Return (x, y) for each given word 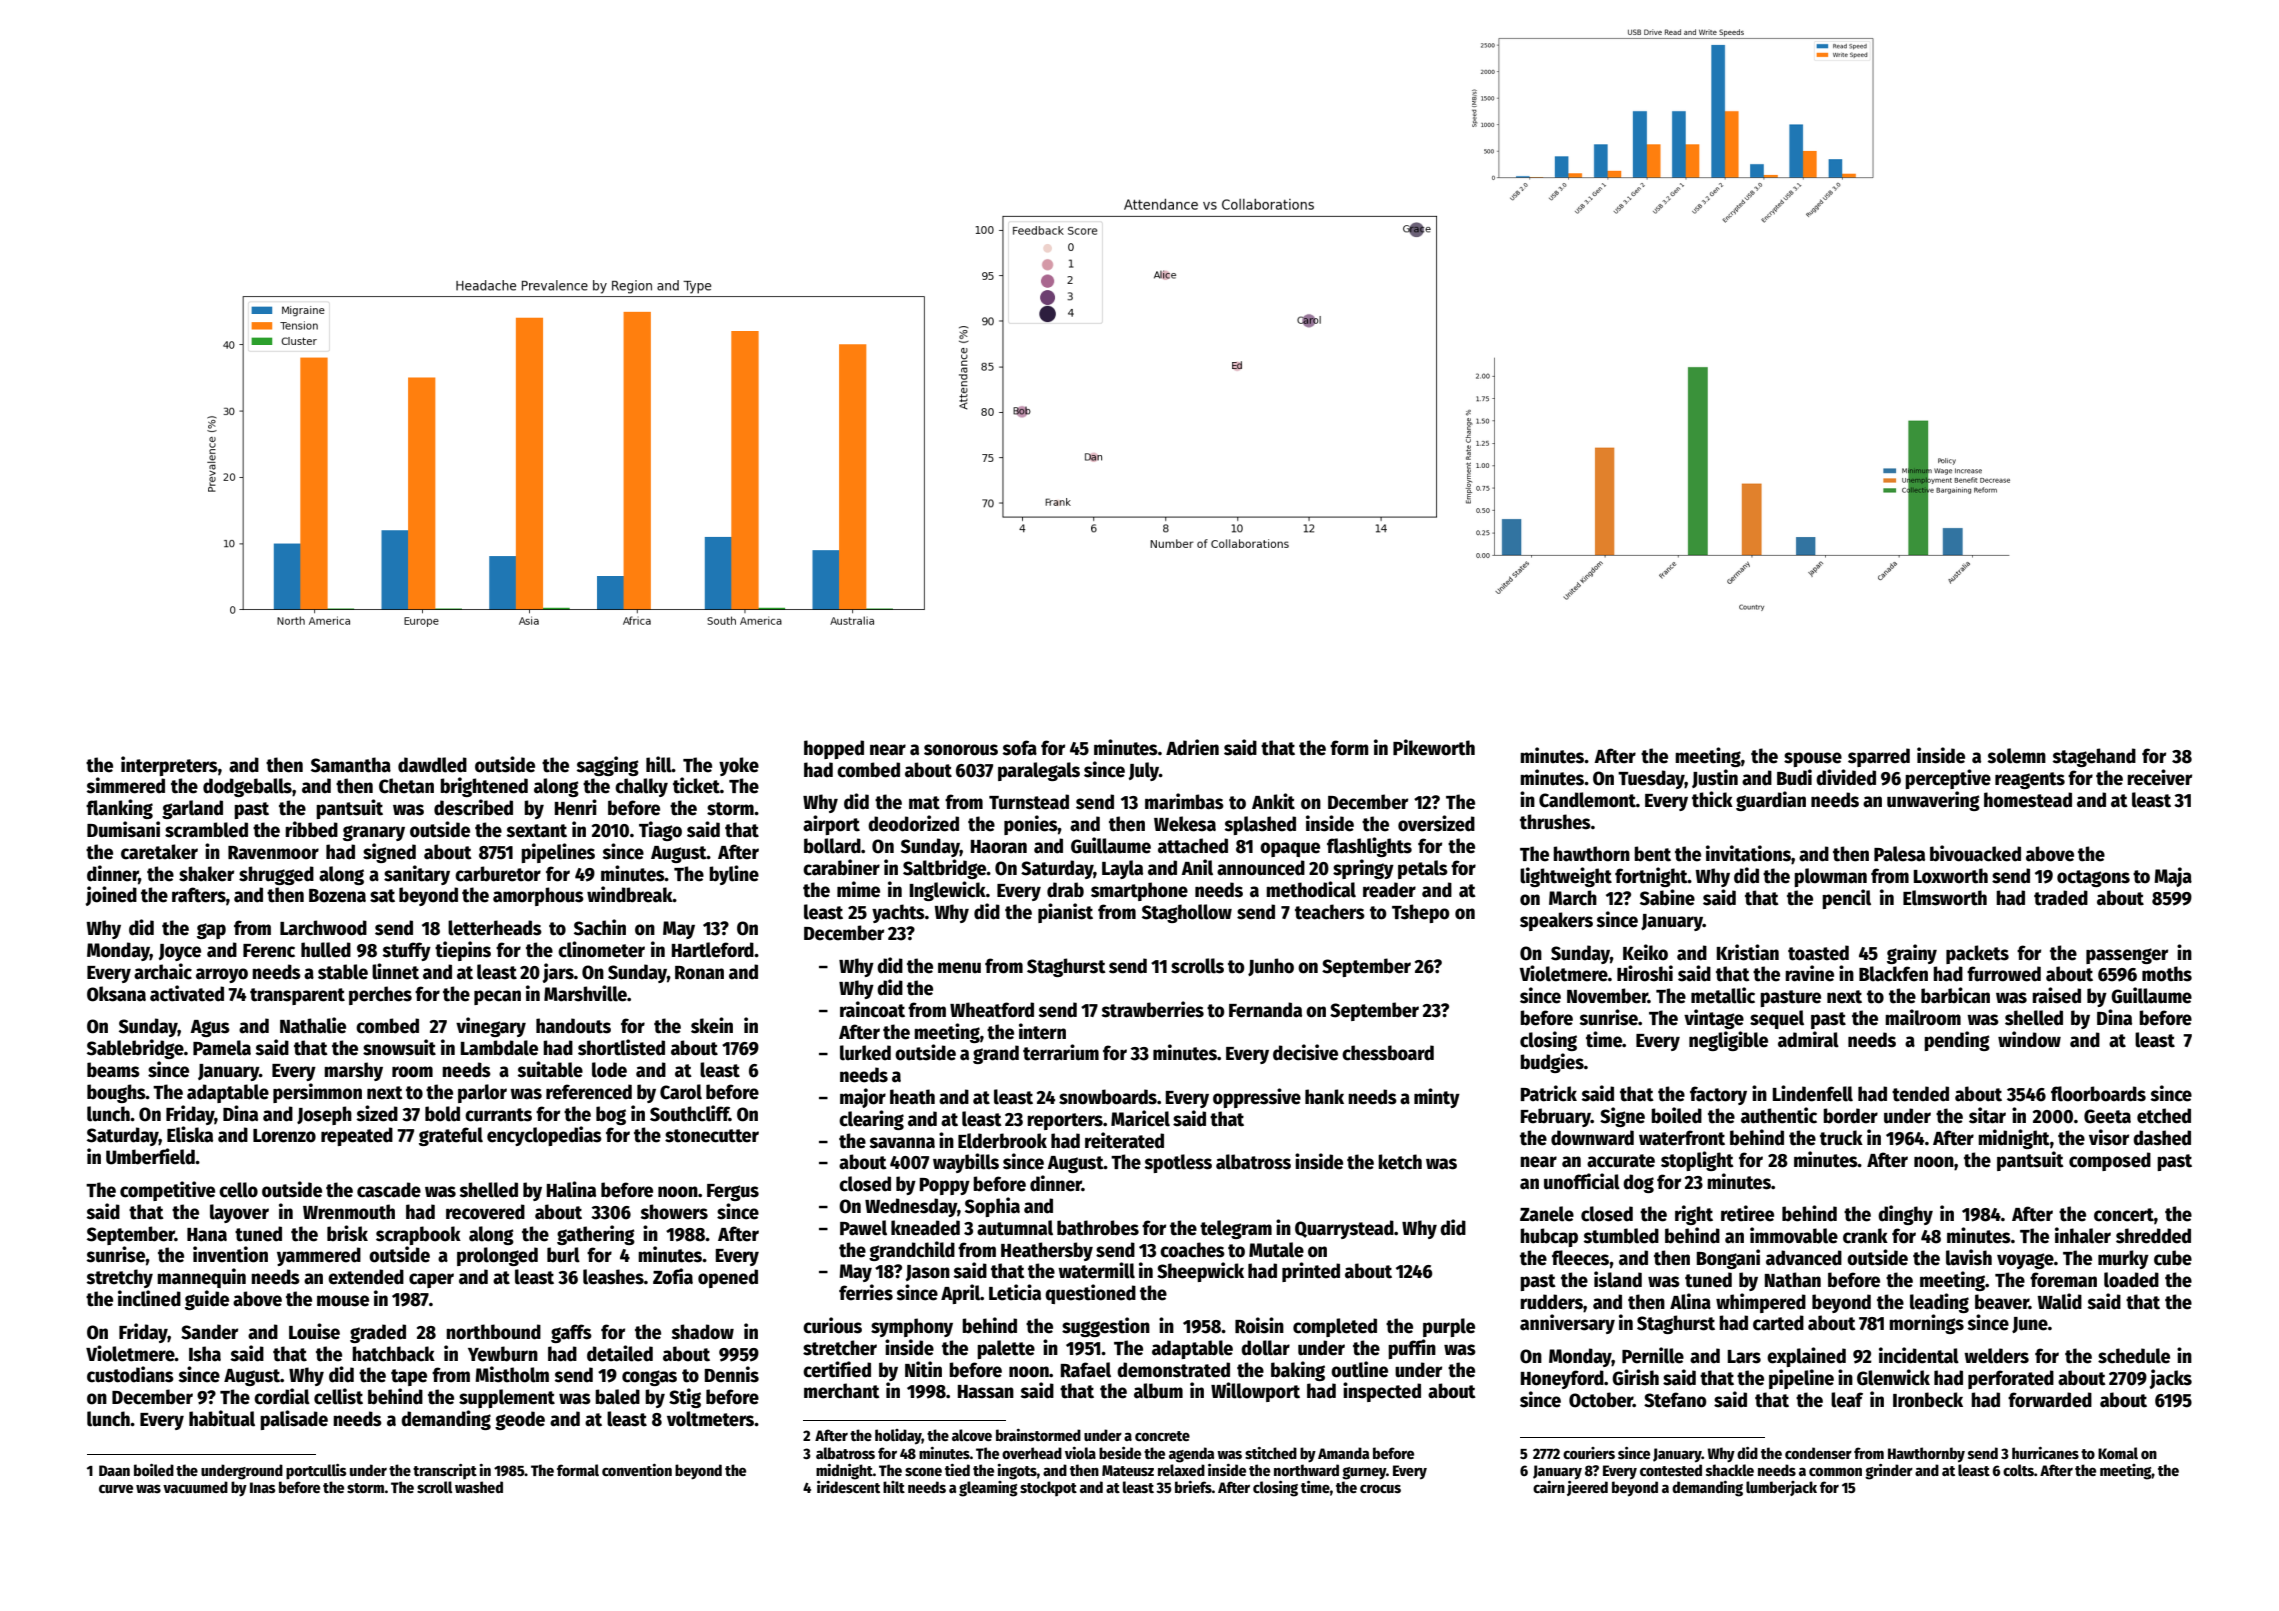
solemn (2016, 756)
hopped (834, 749)
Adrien (1192, 747)
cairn (1549, 1487)
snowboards (1108, 1097)
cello (238, 1190)
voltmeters (710, 1419)
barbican (1955, 995)
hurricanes (2045, 1453)
